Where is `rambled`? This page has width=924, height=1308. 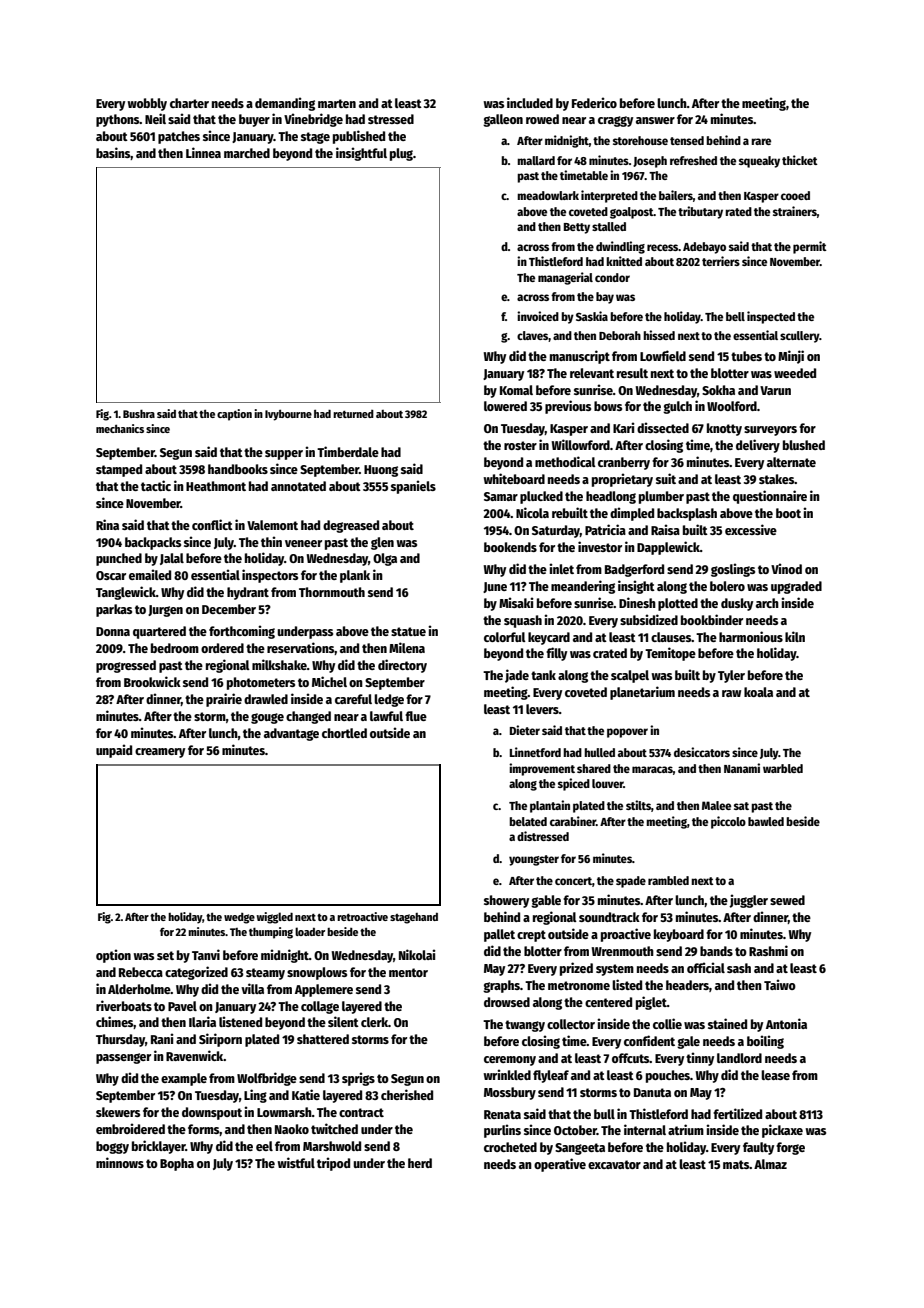
rambled is located at coordinates (668, 880).
